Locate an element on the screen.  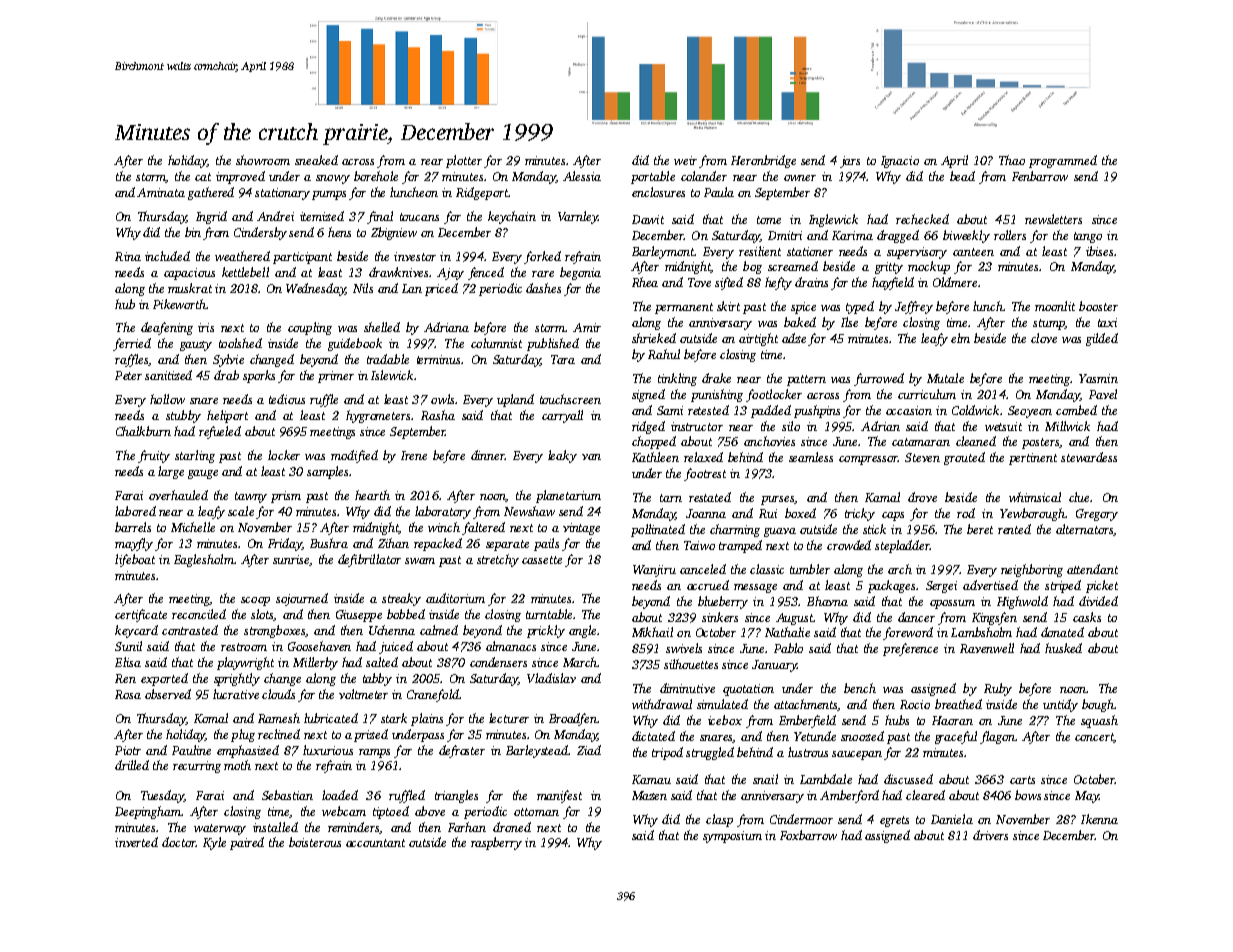
condensers is located at coordinates (498, 662).
